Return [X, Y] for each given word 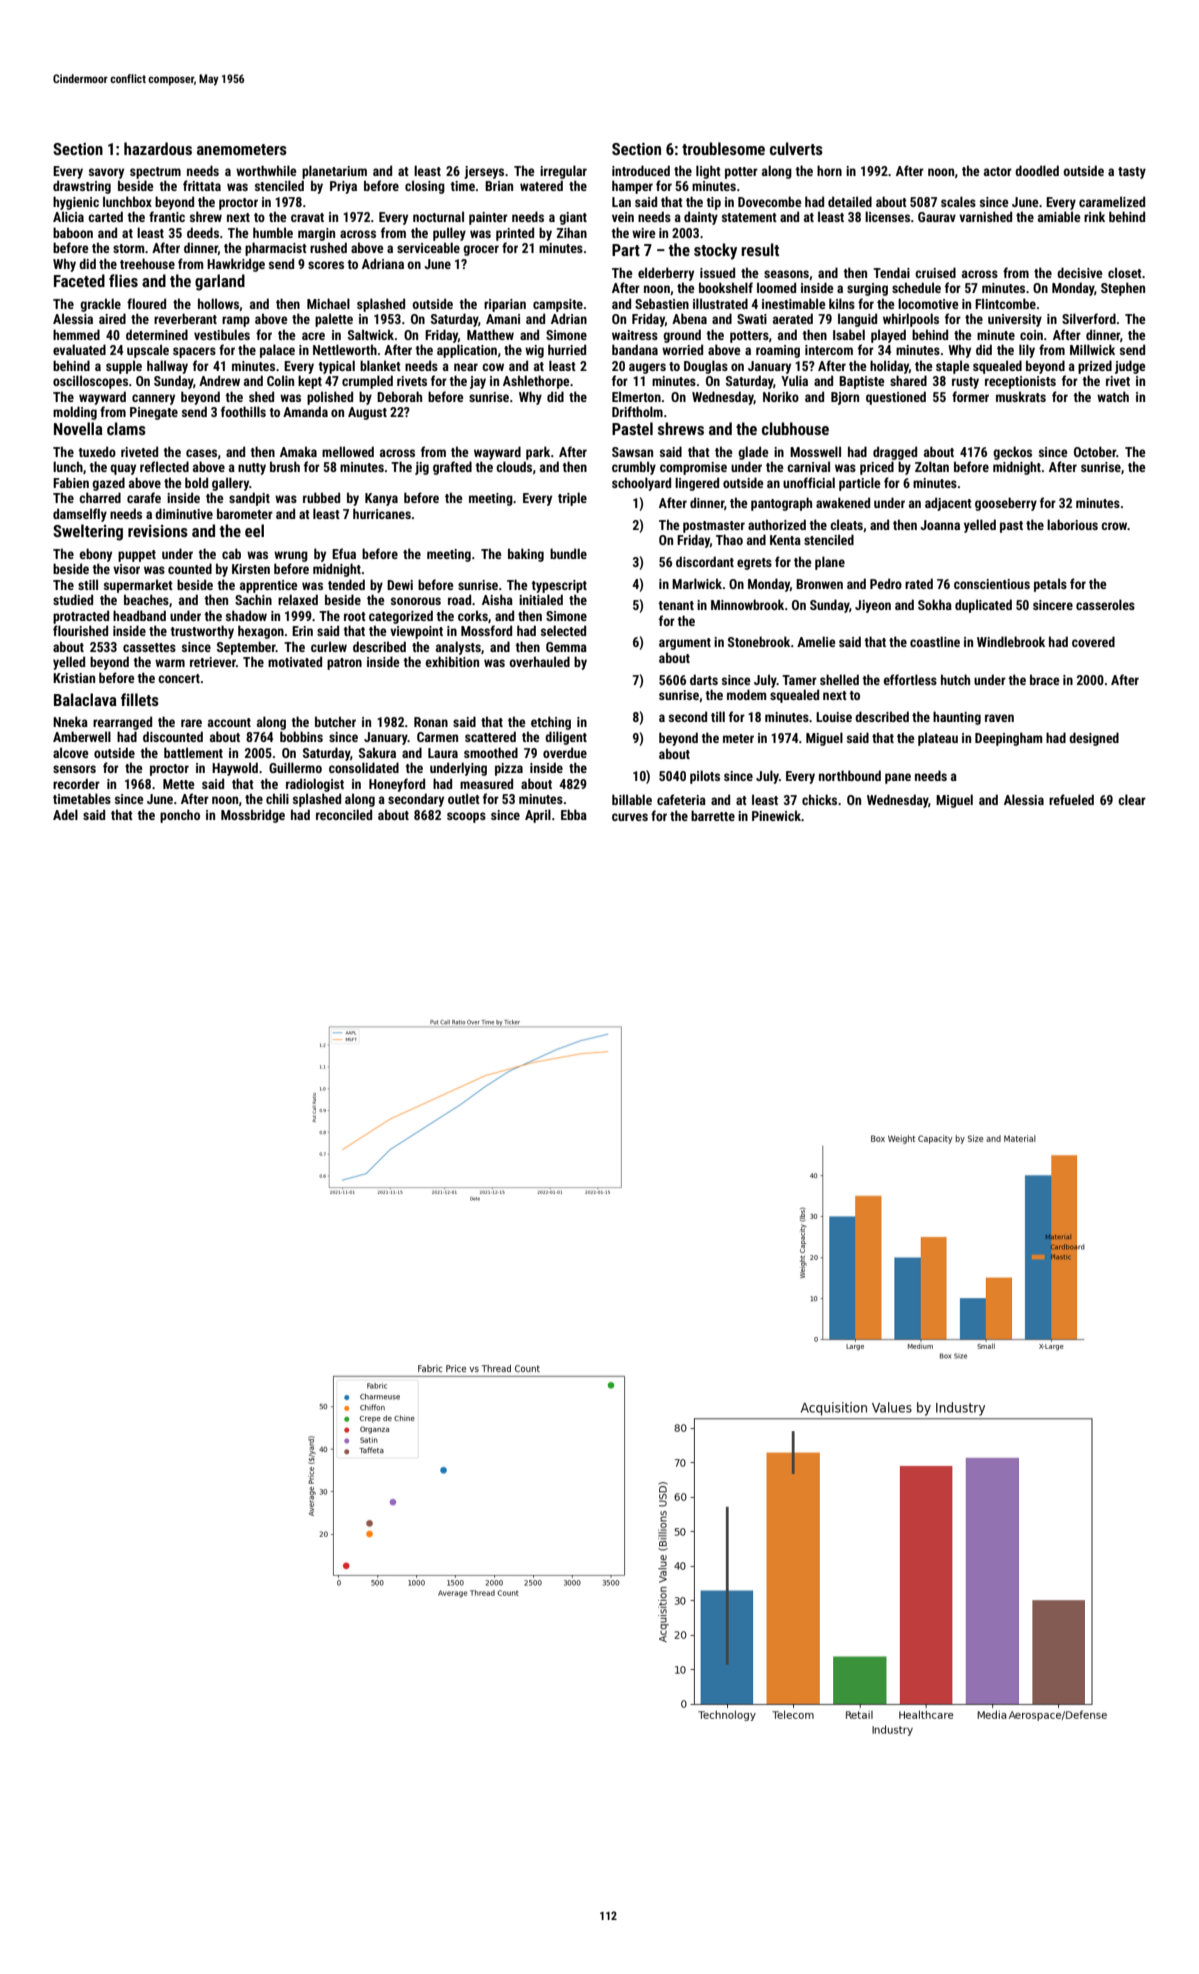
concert [179, 678]
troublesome [723, 148]
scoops [466, 817]
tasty [1132, 173]
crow [1114, 526]
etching [551, 723]
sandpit [249, 499]
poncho [180, 816]
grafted [452, 468]
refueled [1071, 799]
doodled [1037, 170]
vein [623, 217]
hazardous [158, 148]
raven [999, 718]
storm [128, 248]
